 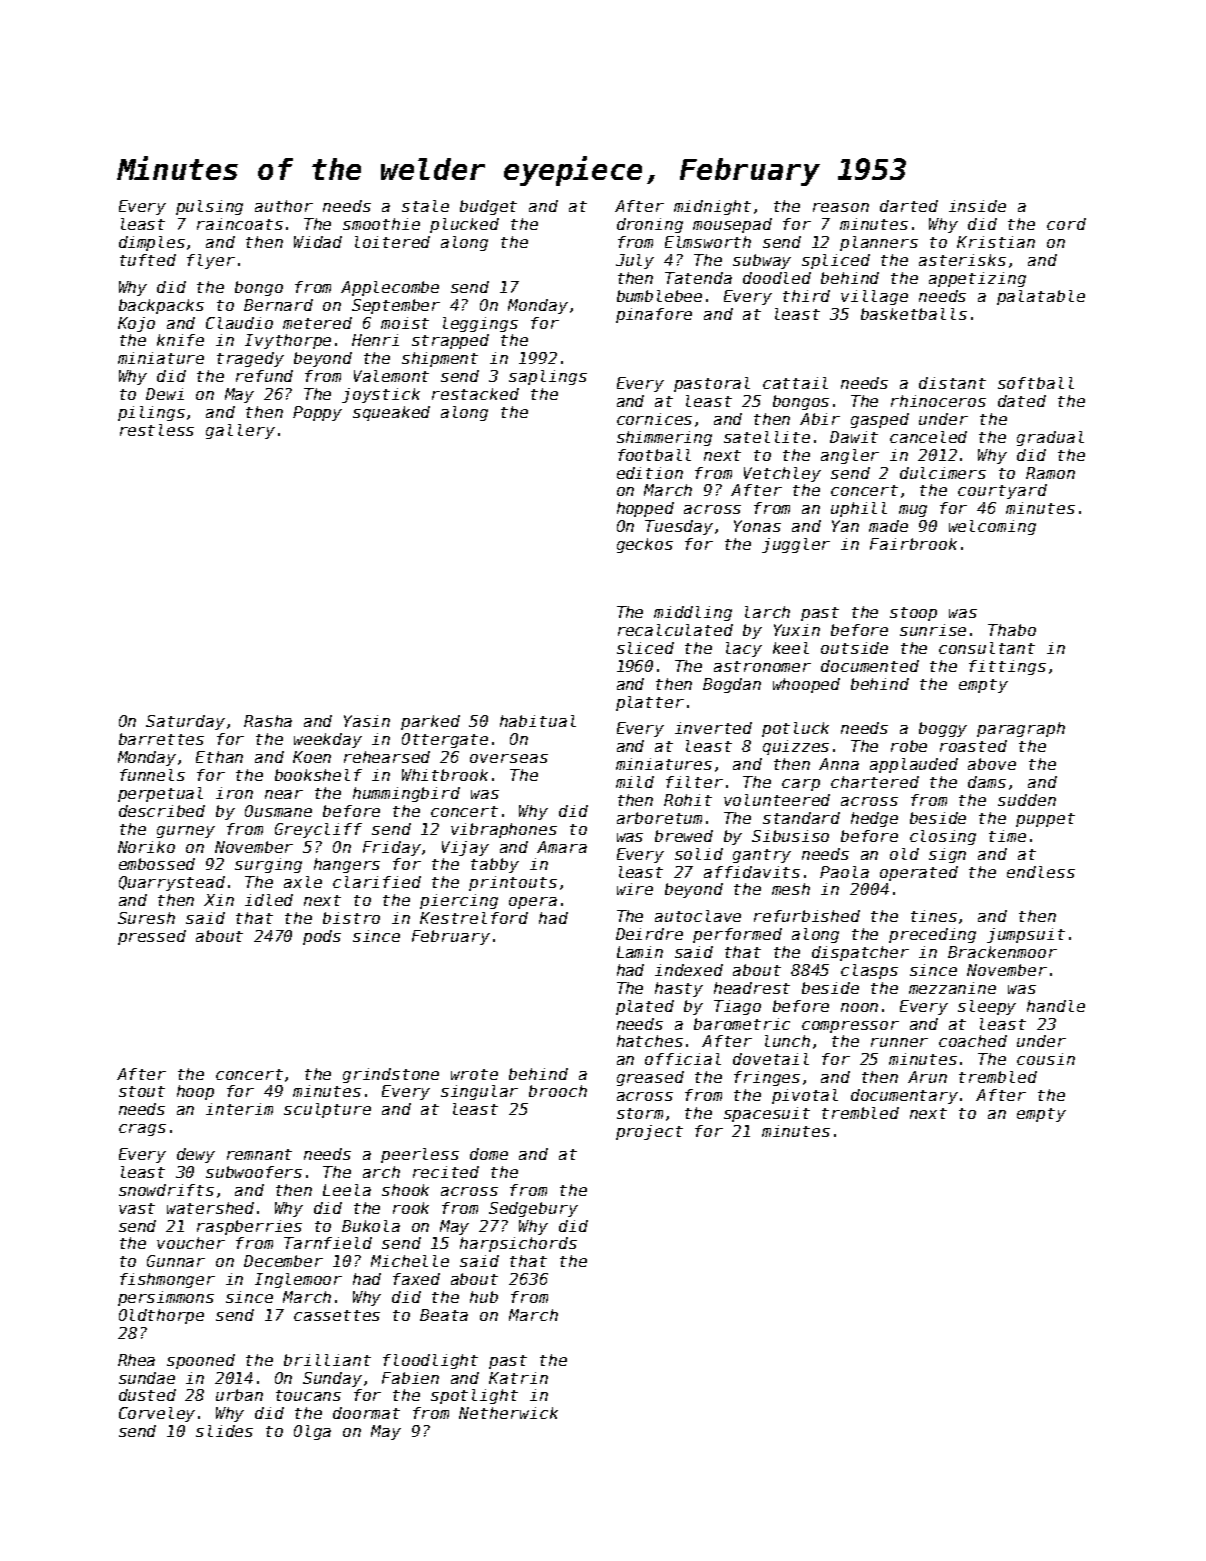 I want to click on Katrin, so click(x=518, y=1378).
